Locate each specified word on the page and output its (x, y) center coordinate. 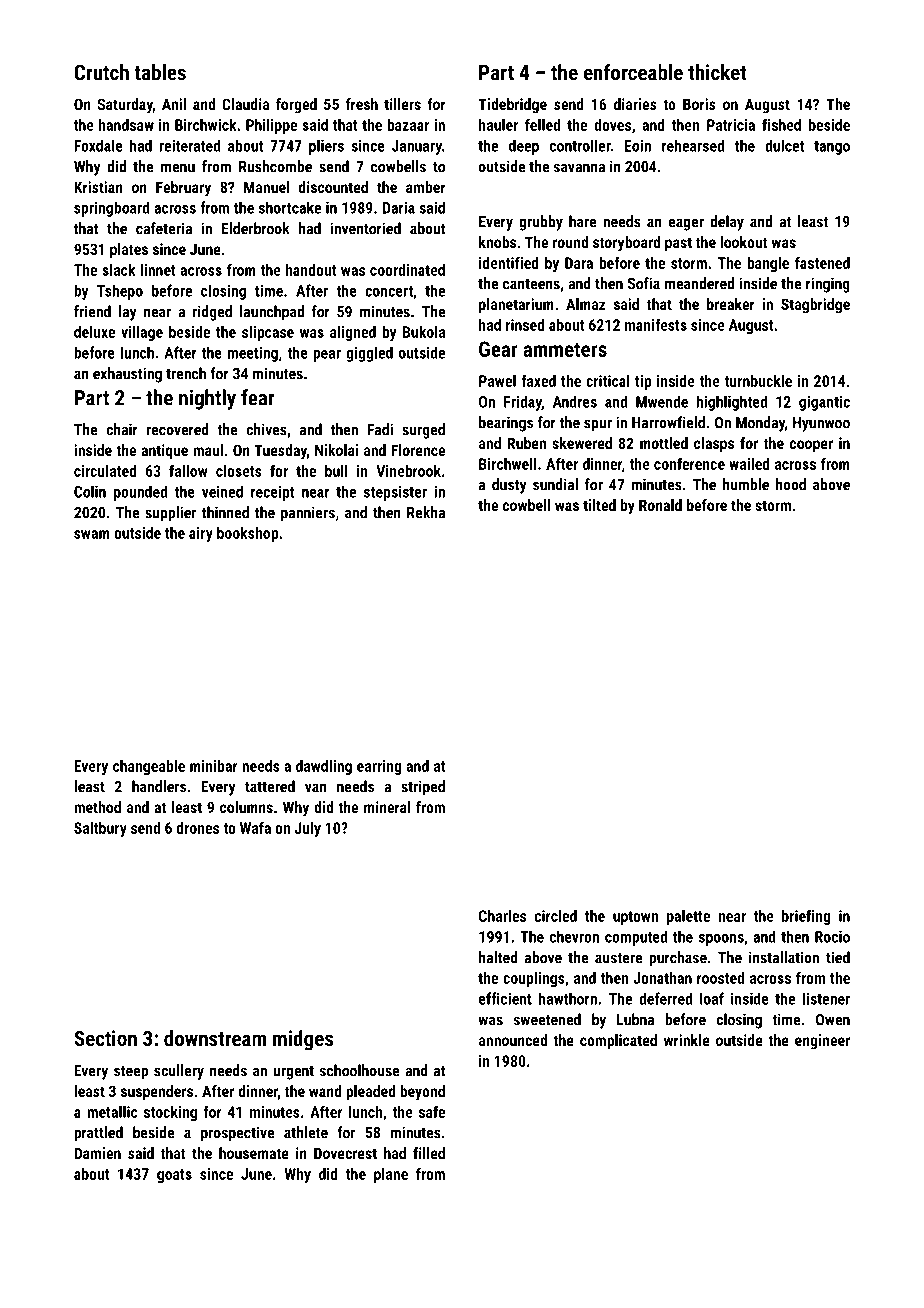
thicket (717, 72)
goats (174, 1176)
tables (160, 72)
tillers (402, 104)
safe (432, 1111)
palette (688, 917)
